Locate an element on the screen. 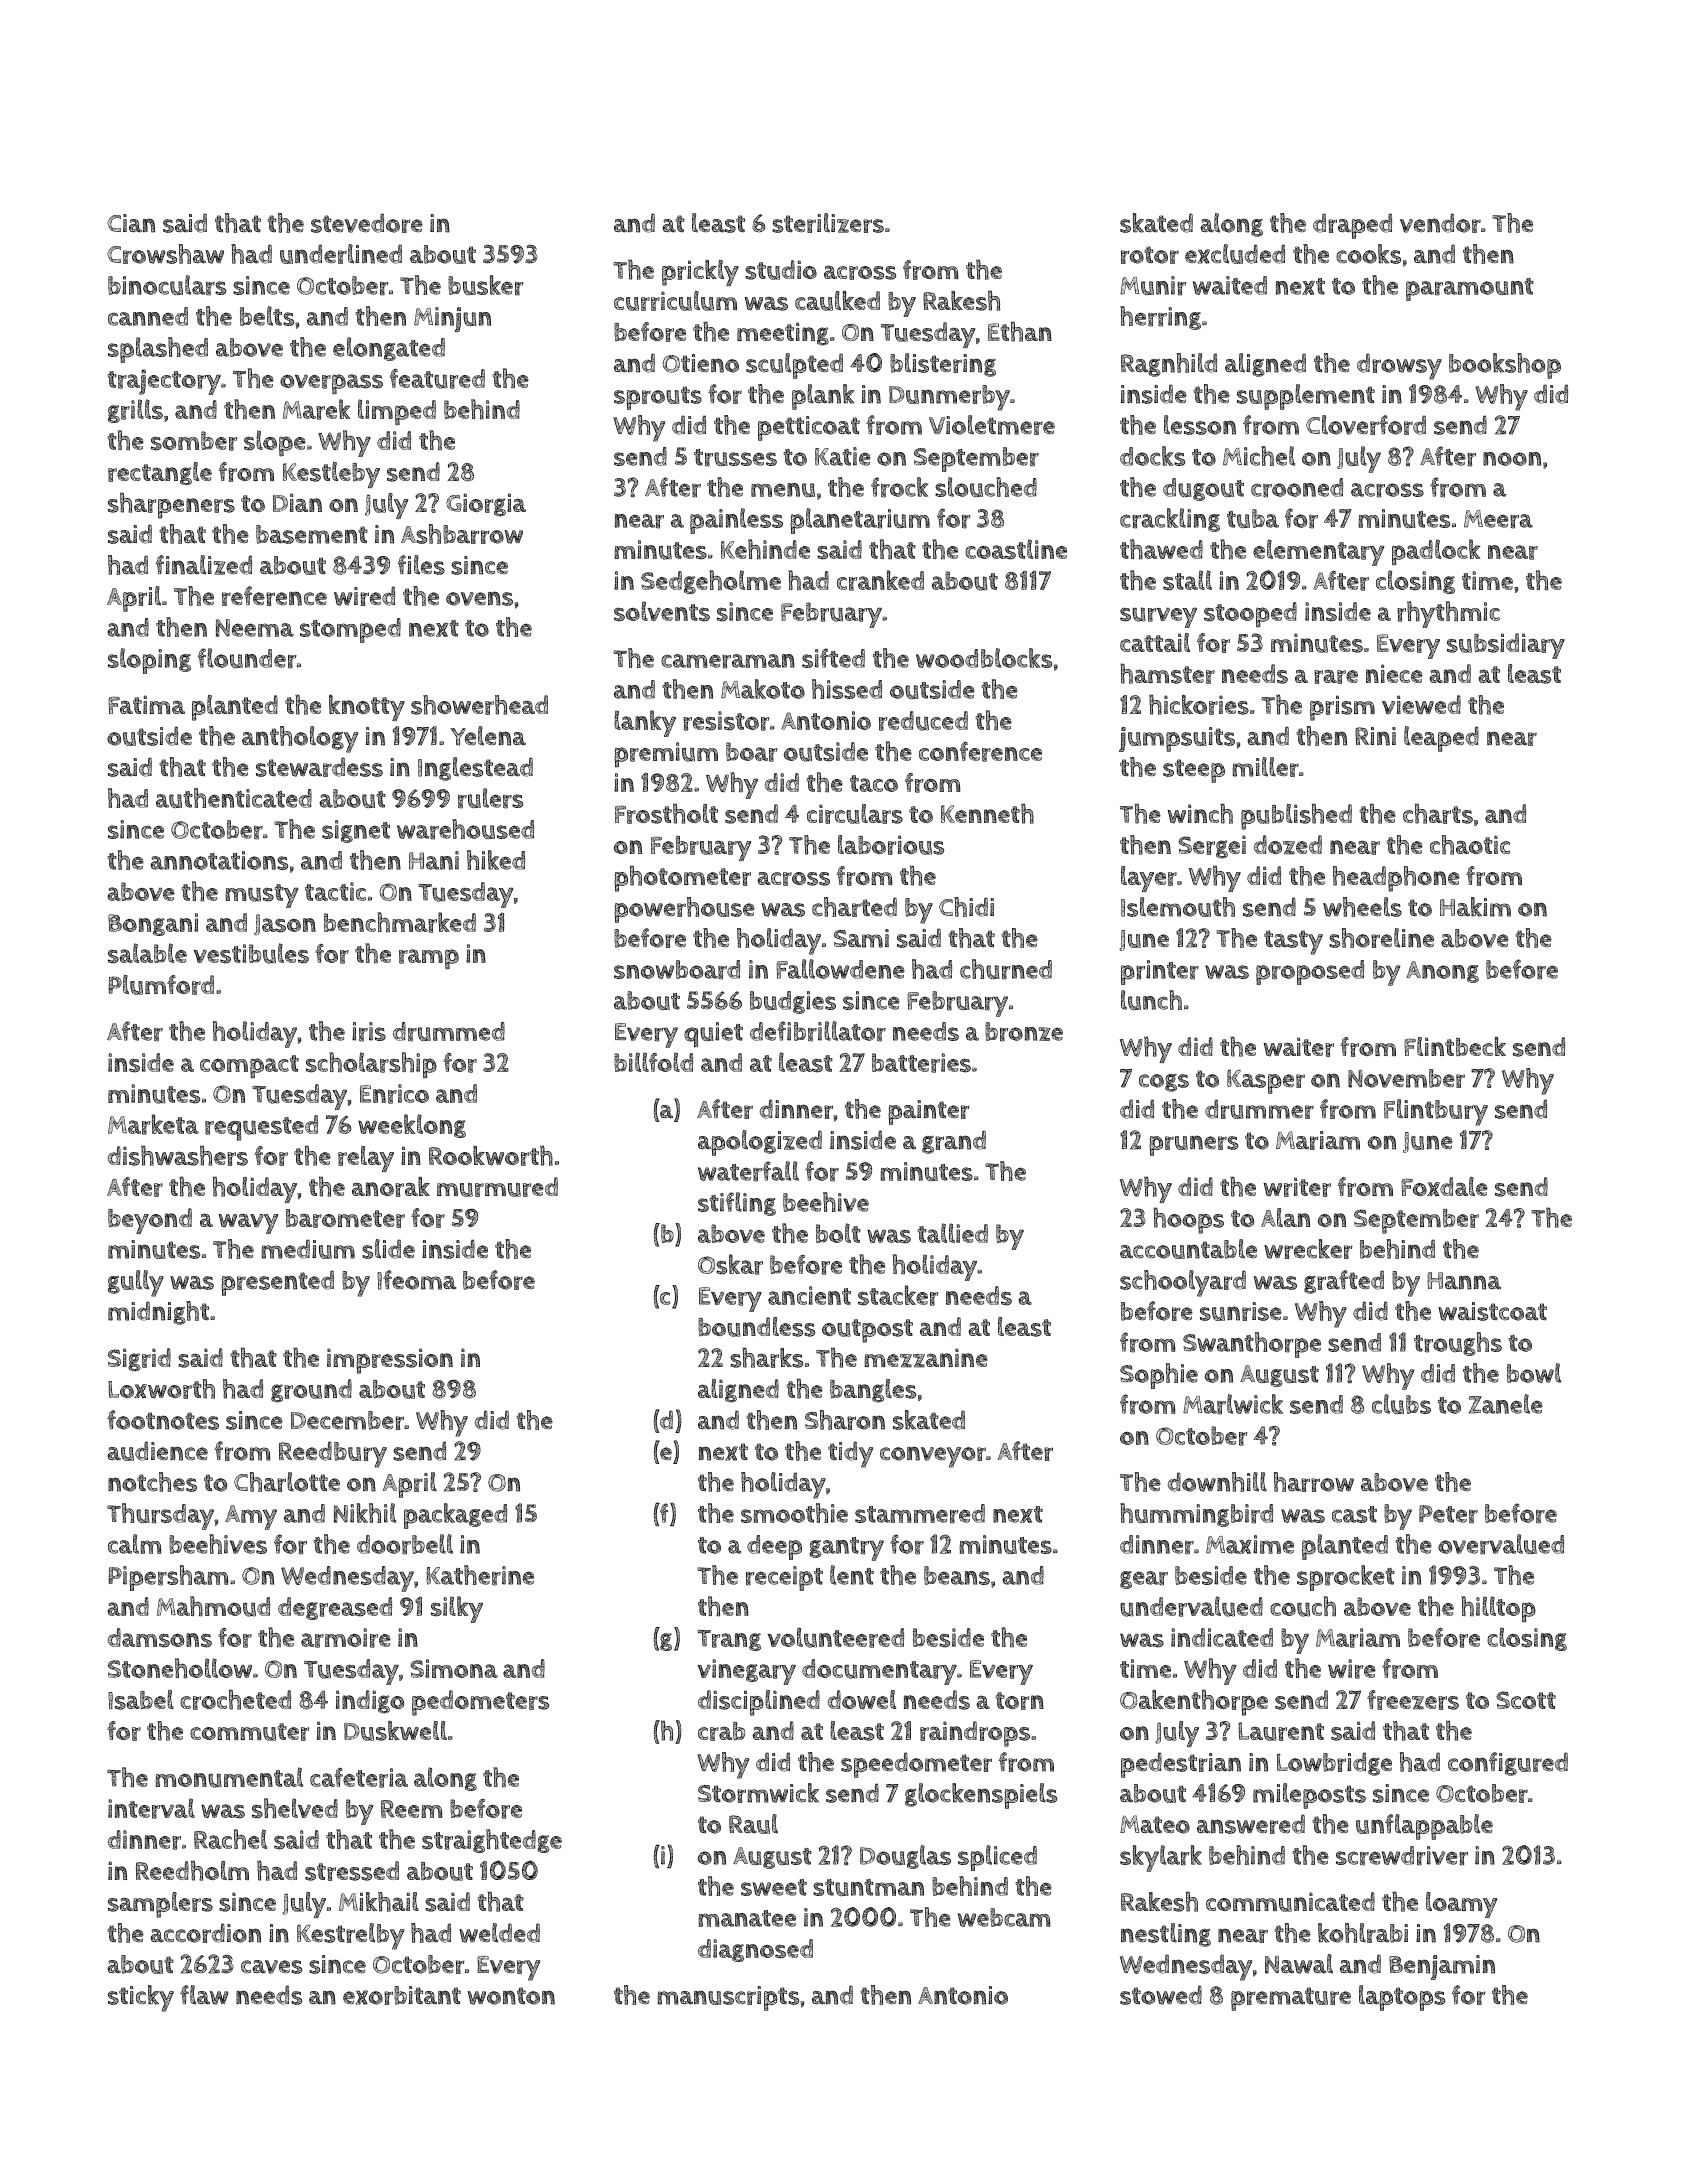 The height and width of the screenshot is (2178, 1683). presented is located at coordinates (277, 1283).
